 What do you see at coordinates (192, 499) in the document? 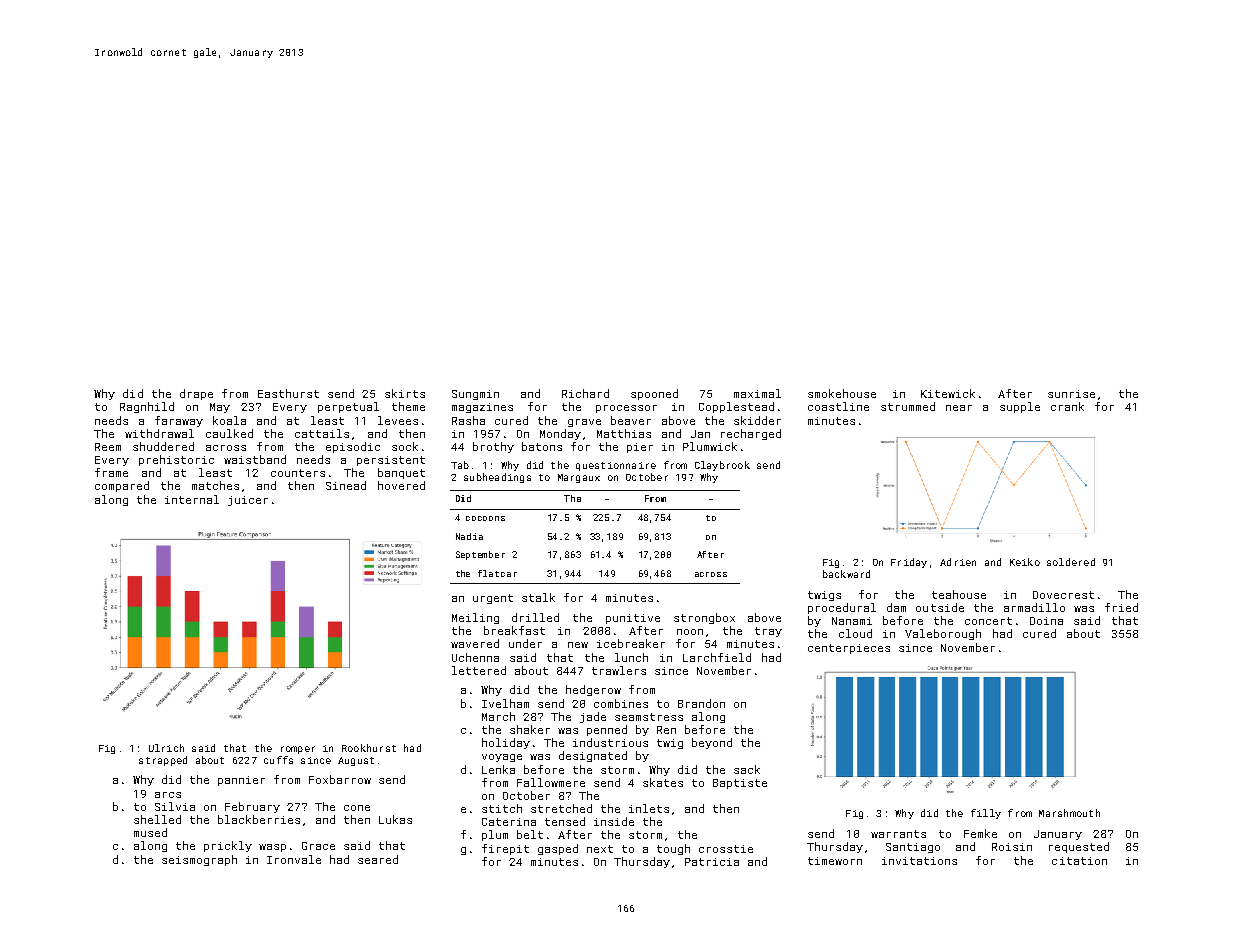
I see `internal` at bounding box center [192, 499].
